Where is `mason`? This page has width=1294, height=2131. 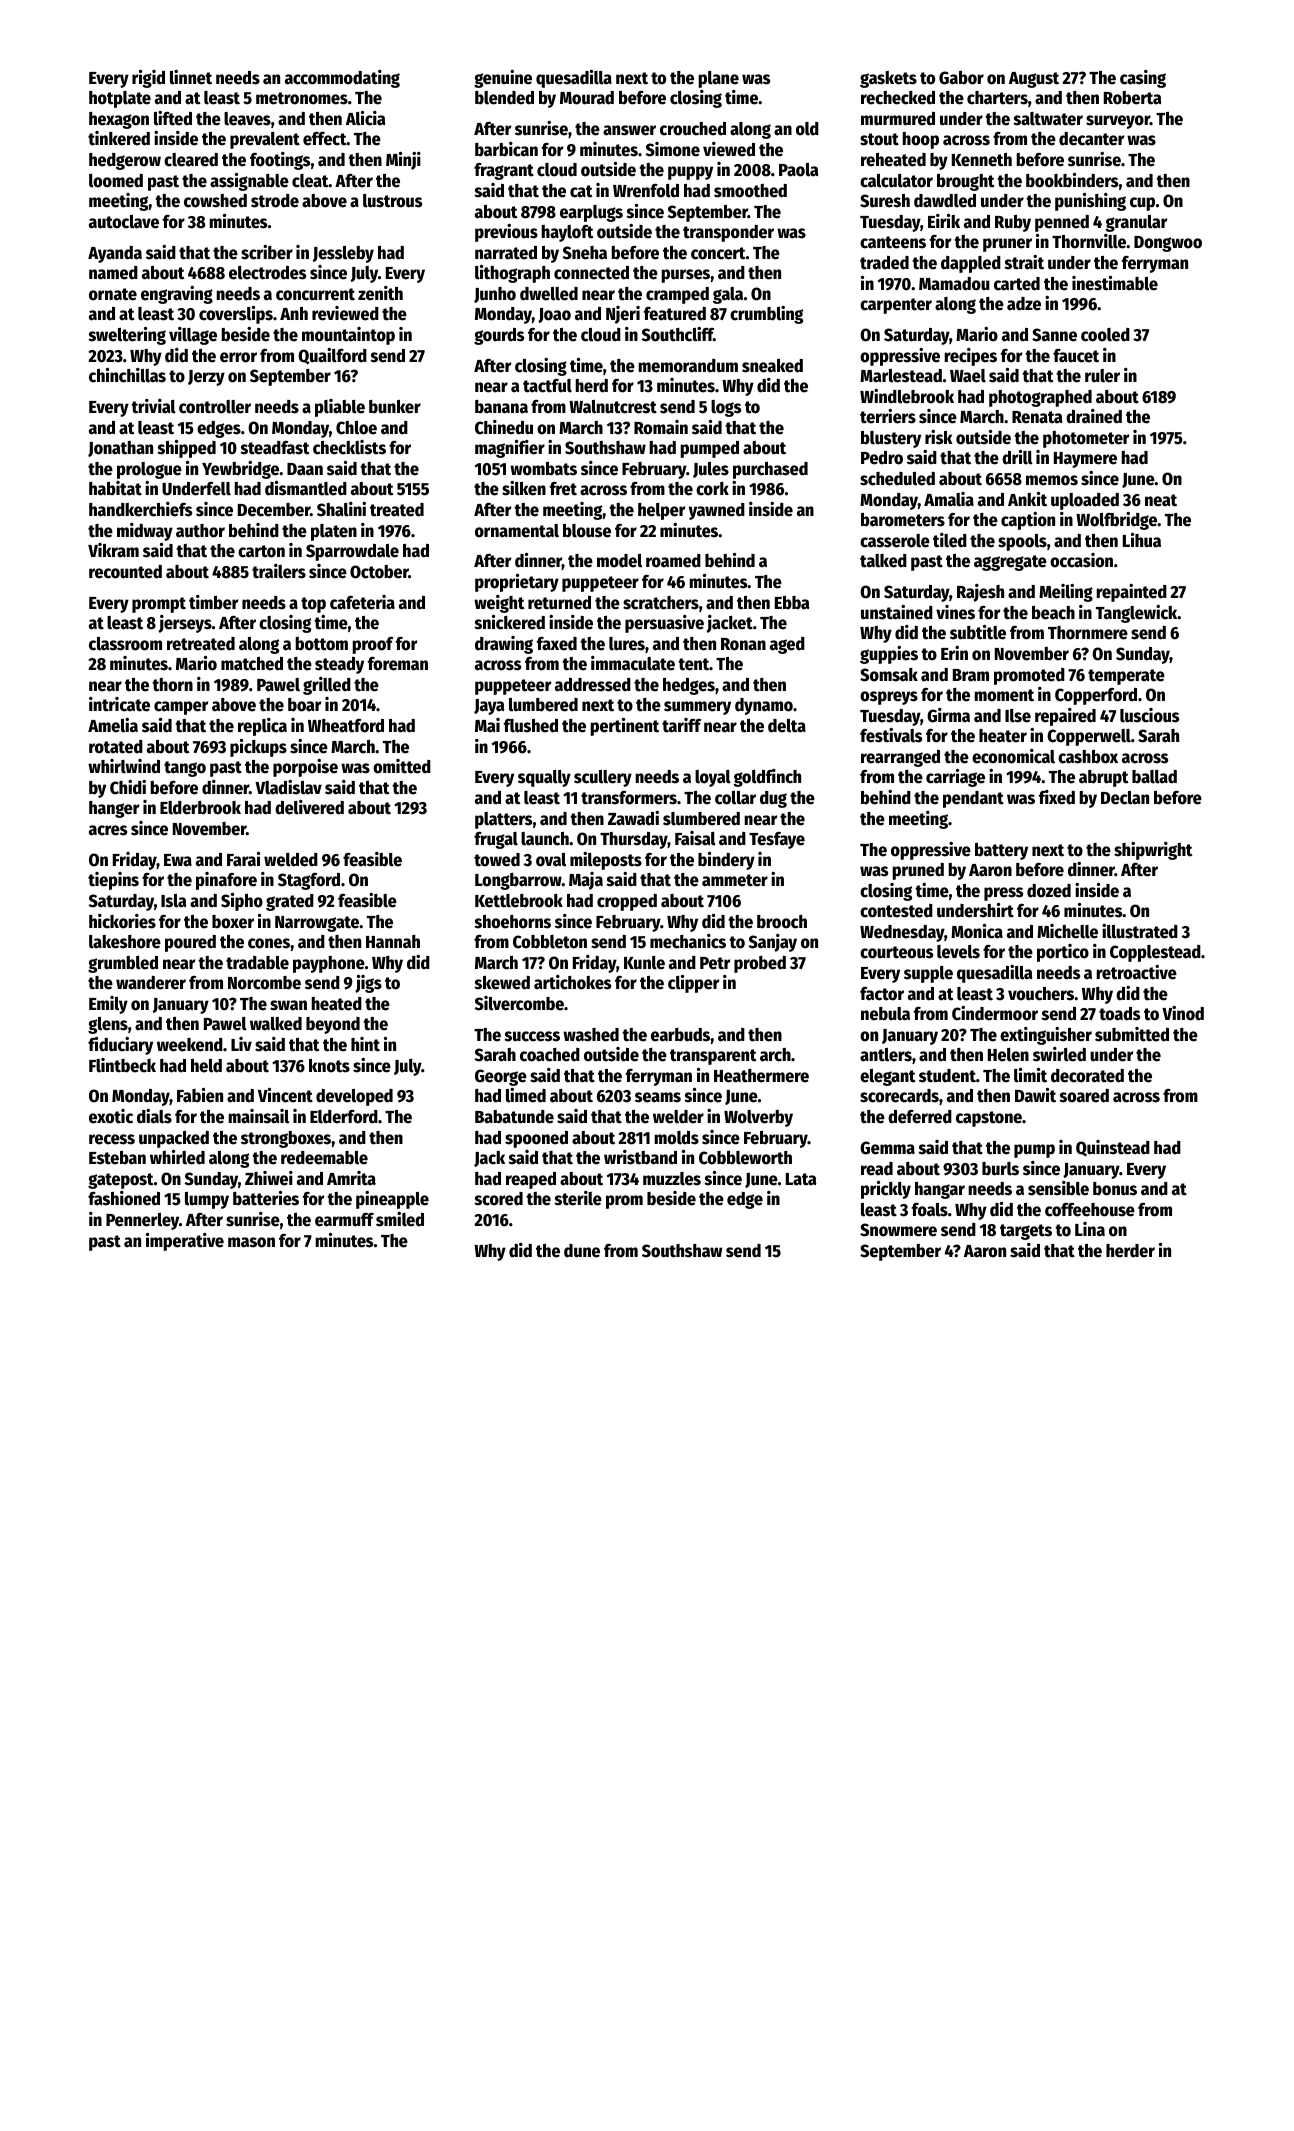
mason is located at coordinates (251, 1242).
